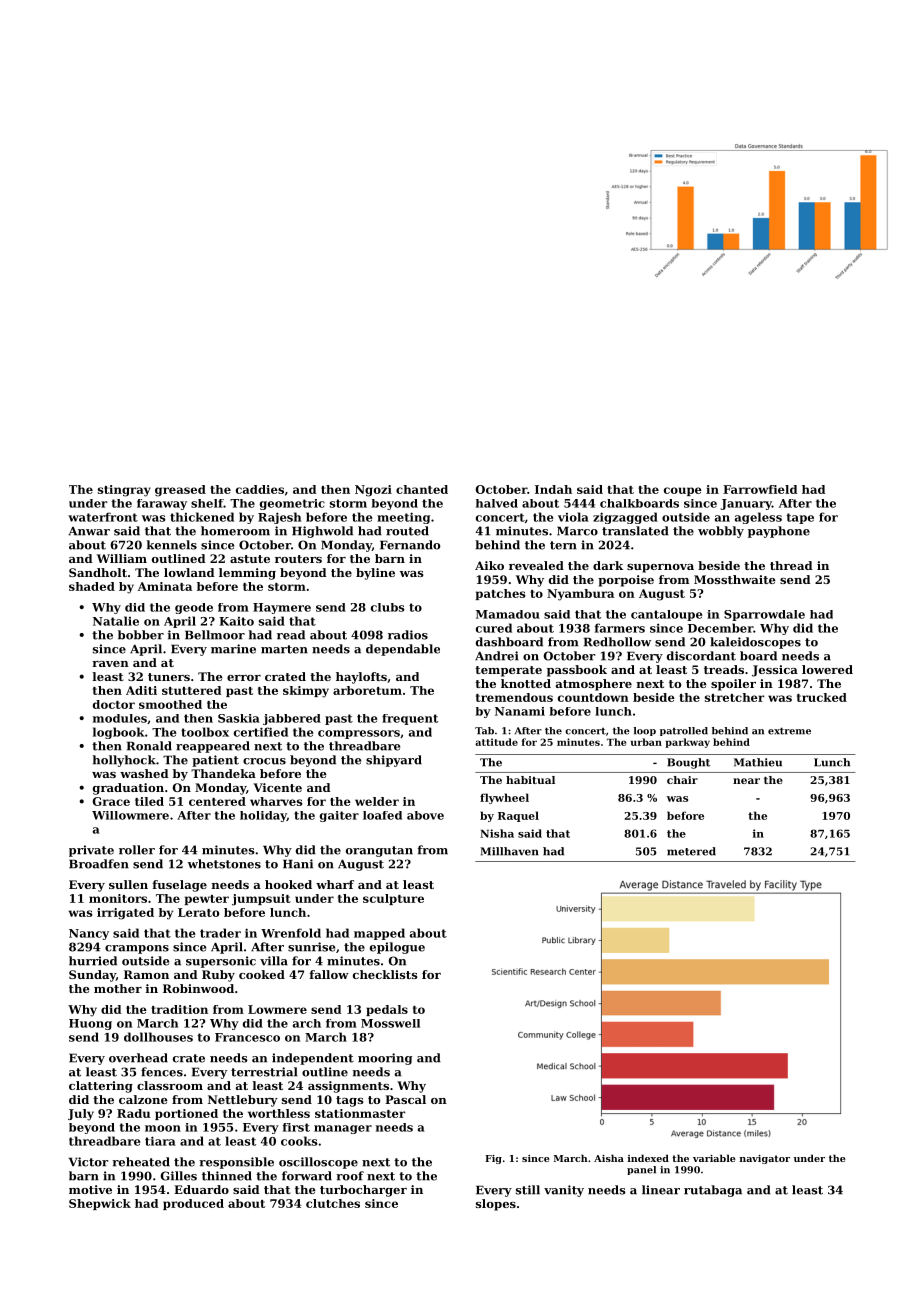  Describe the element at coordinates (407, 531) in the document. I see `routed` at that location.
